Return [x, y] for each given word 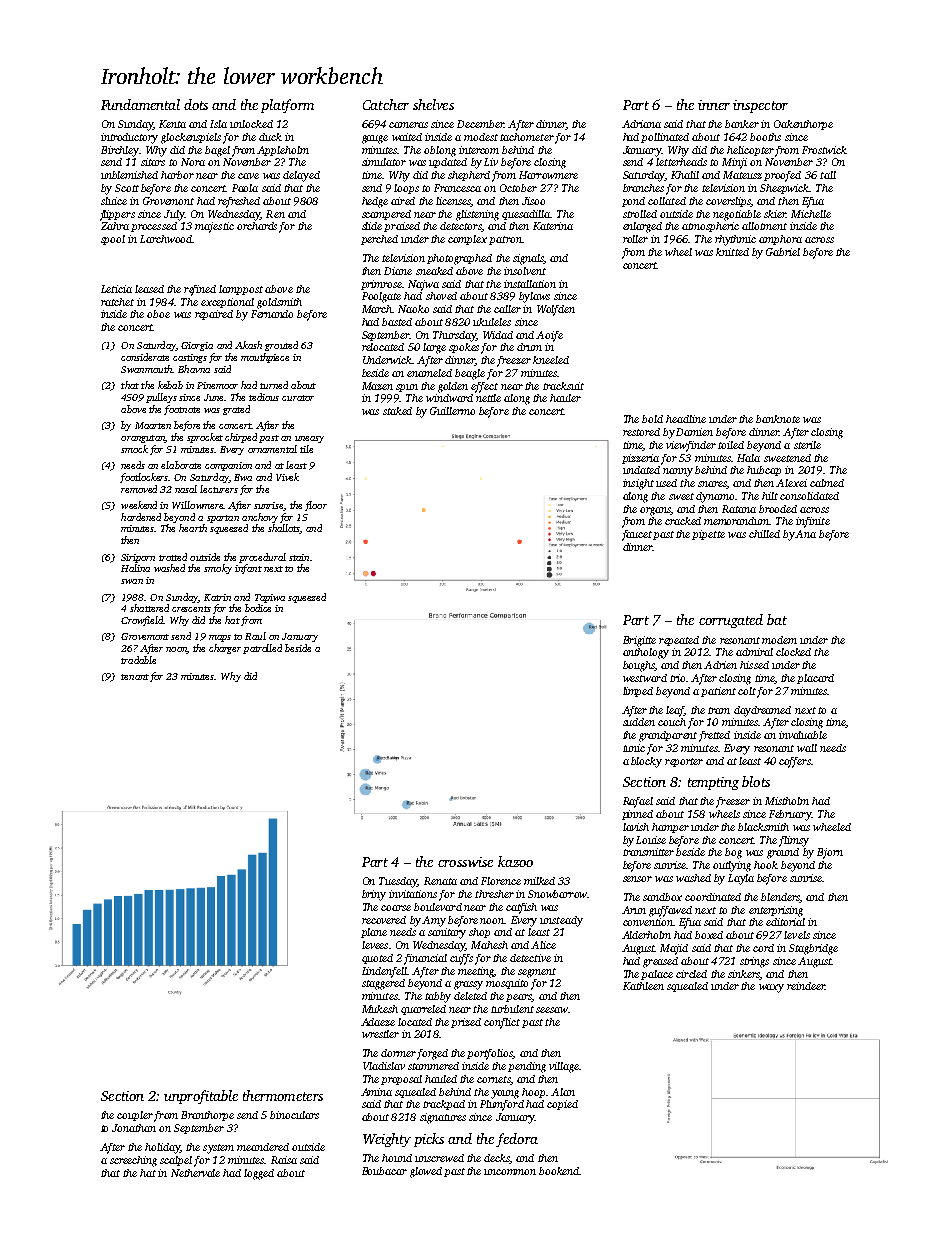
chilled [764, 534]
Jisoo [533, 201]
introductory [129, 138]
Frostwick [824, 150]
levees [375, 945]
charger [225, 649]
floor [316, 506]
